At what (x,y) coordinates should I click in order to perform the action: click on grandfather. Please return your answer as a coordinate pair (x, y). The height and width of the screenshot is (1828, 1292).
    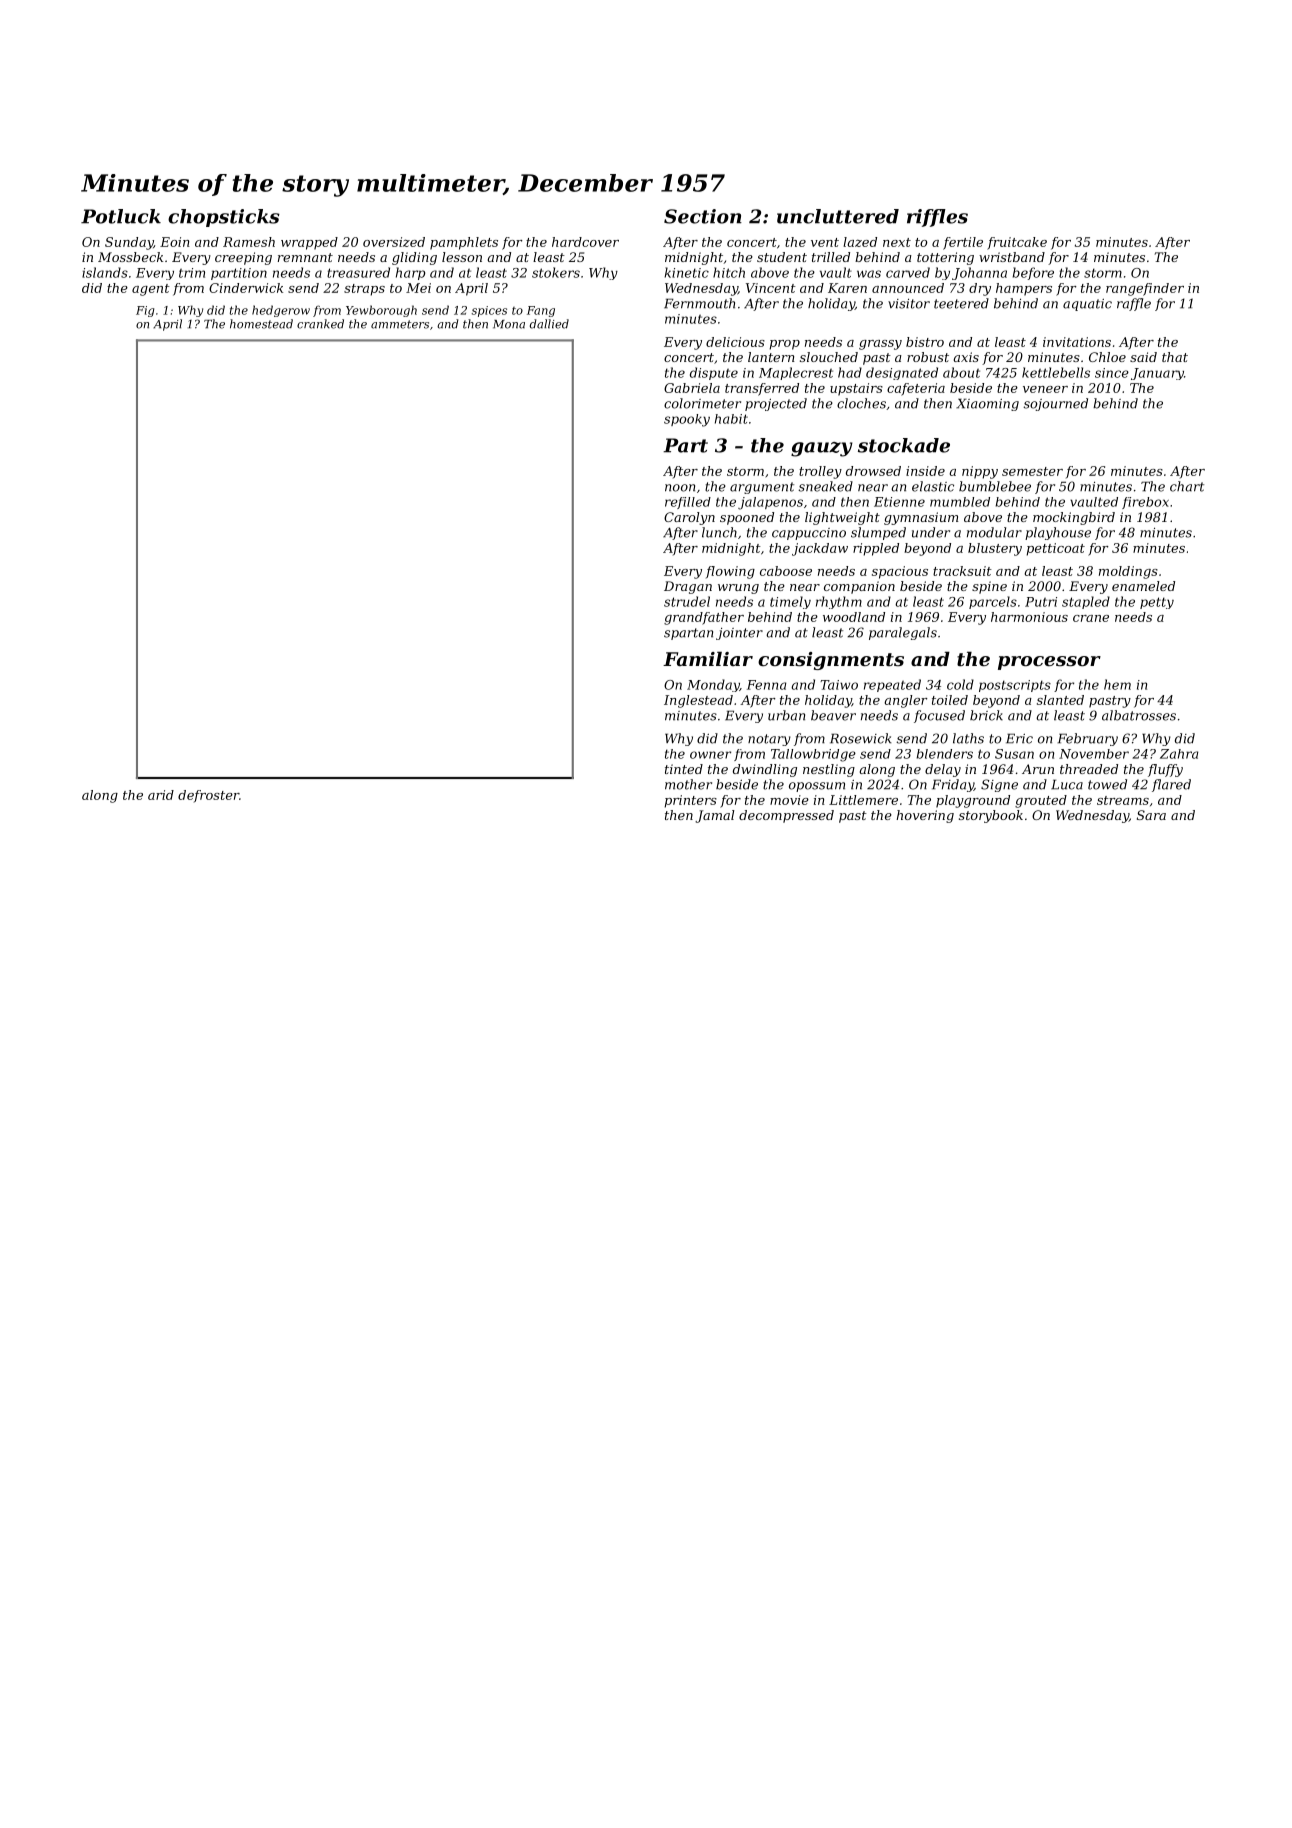
    Looking at the image, I should click on (704, 618).
